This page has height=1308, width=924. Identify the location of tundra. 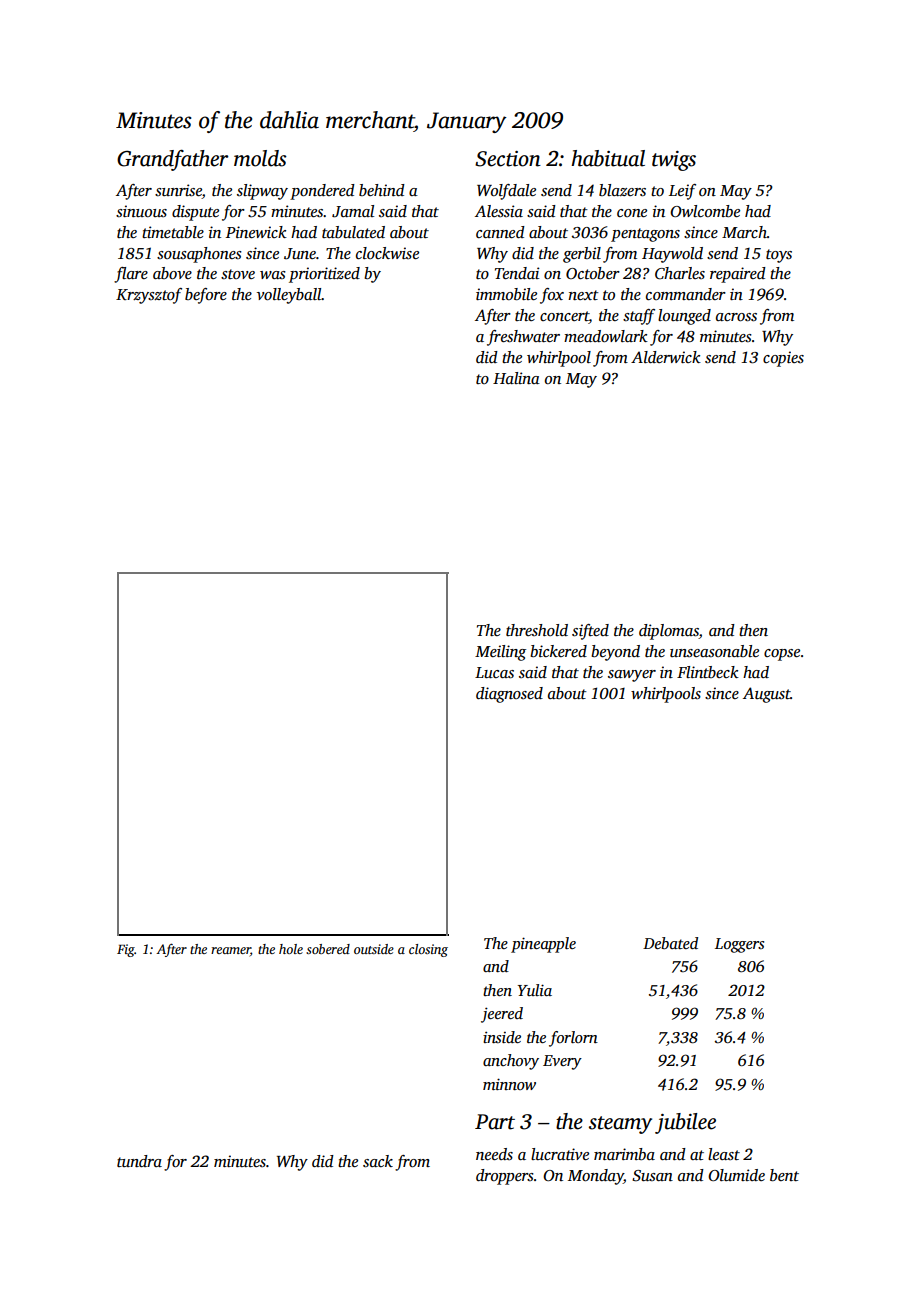
(139, 1161).
